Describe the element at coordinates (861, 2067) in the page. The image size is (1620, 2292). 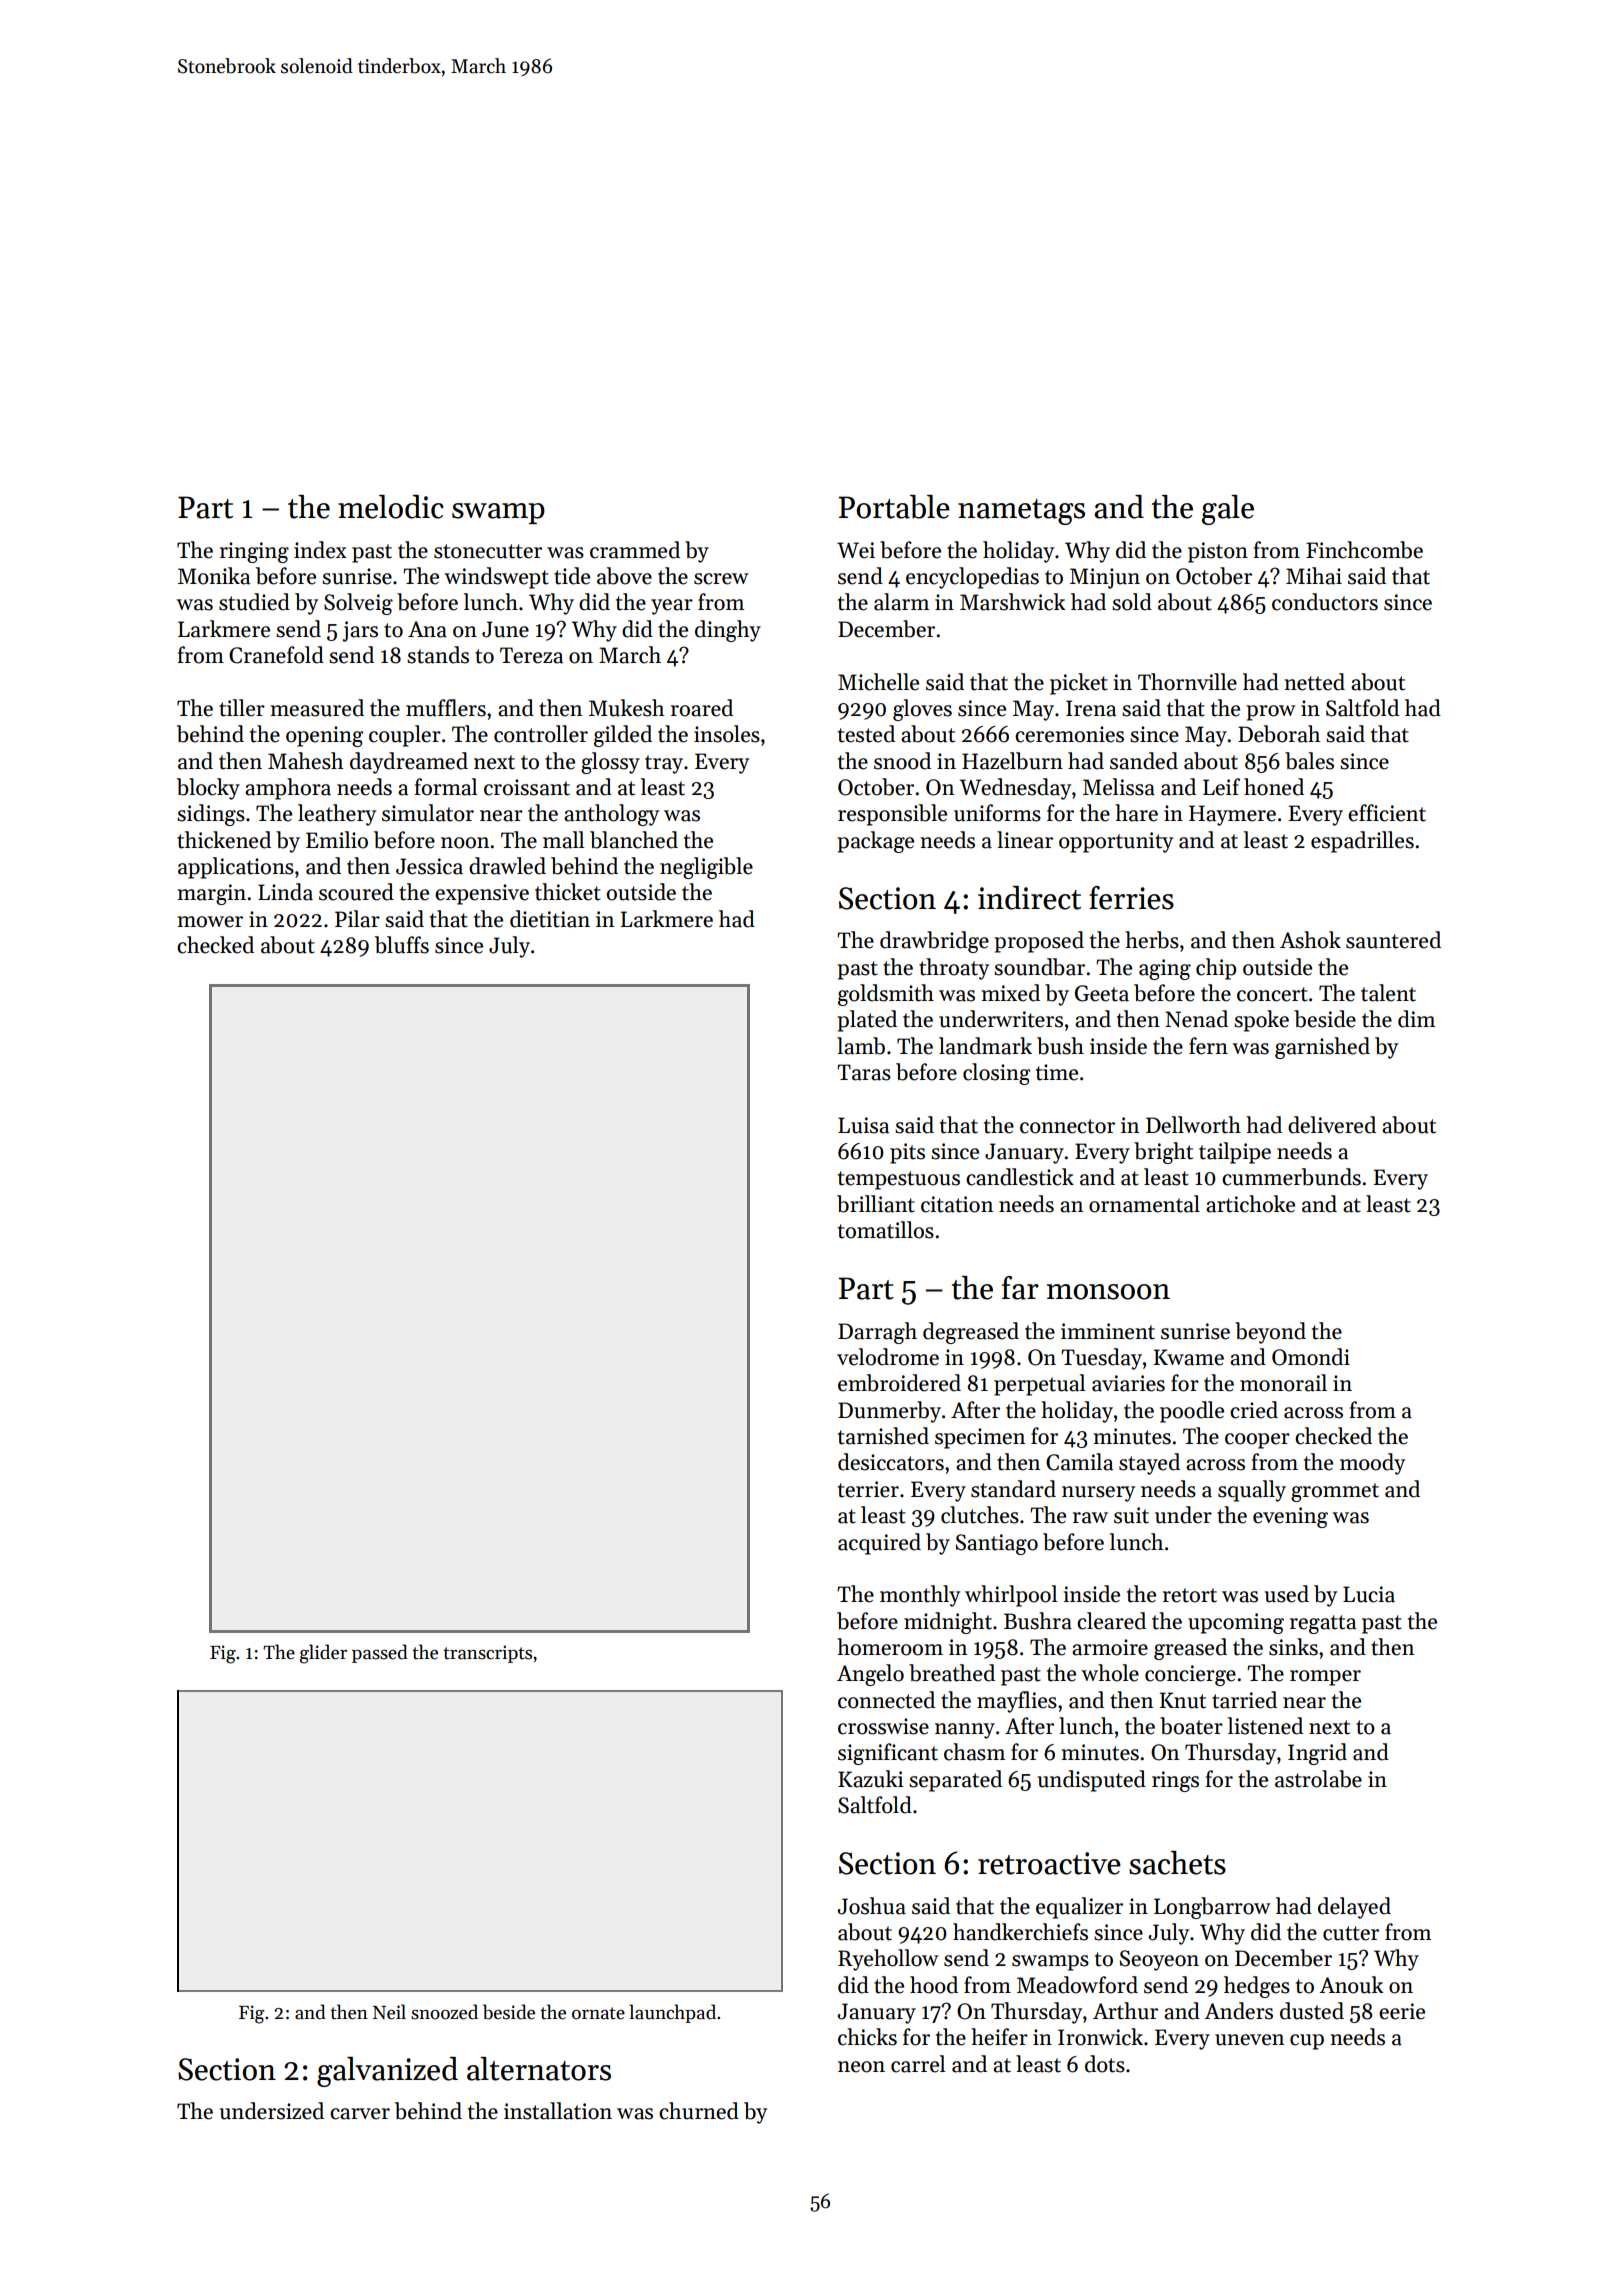
I see `neon` at that location.
